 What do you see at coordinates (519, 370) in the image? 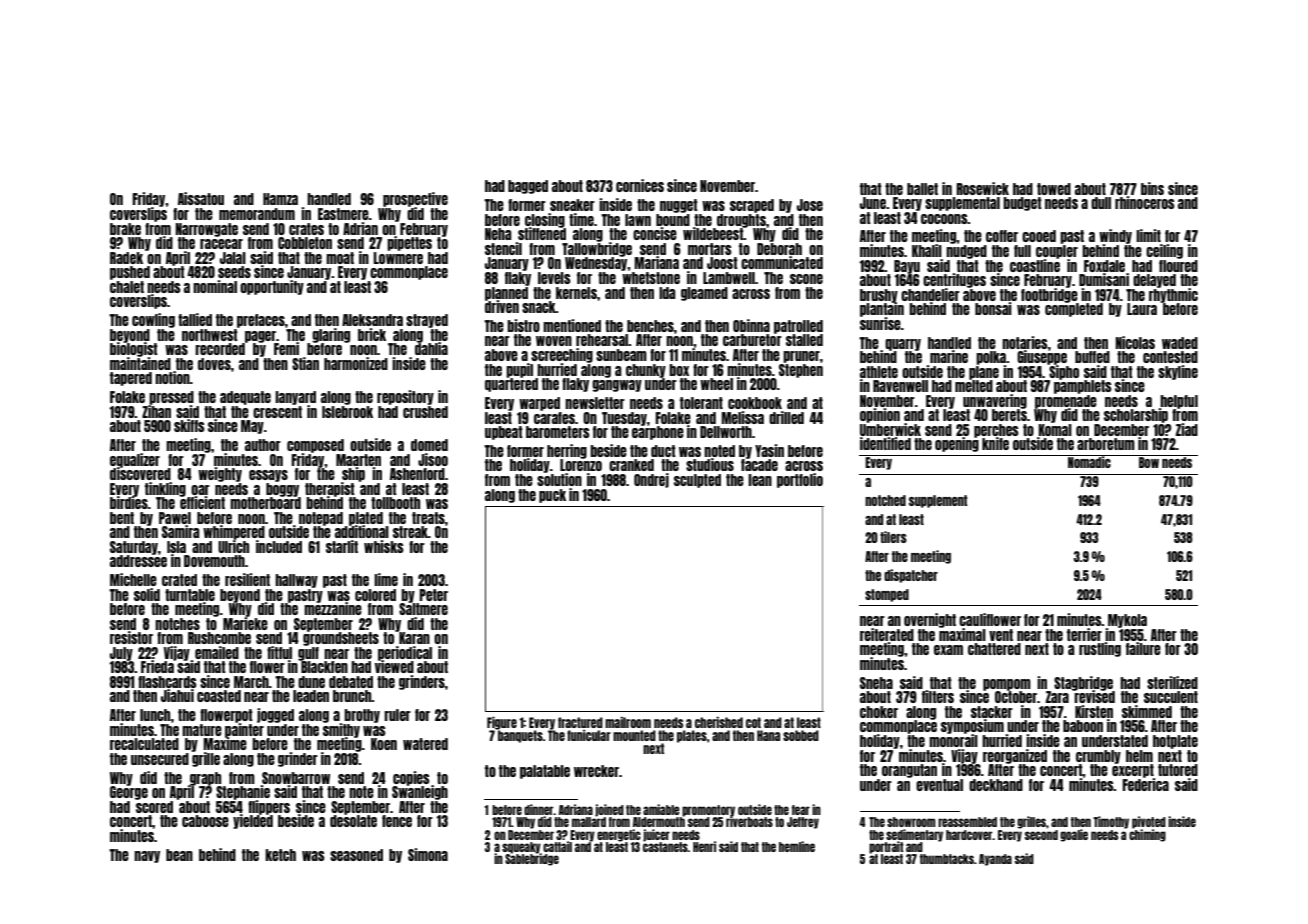
I see `pupil` at bounding box center [519, 370].
